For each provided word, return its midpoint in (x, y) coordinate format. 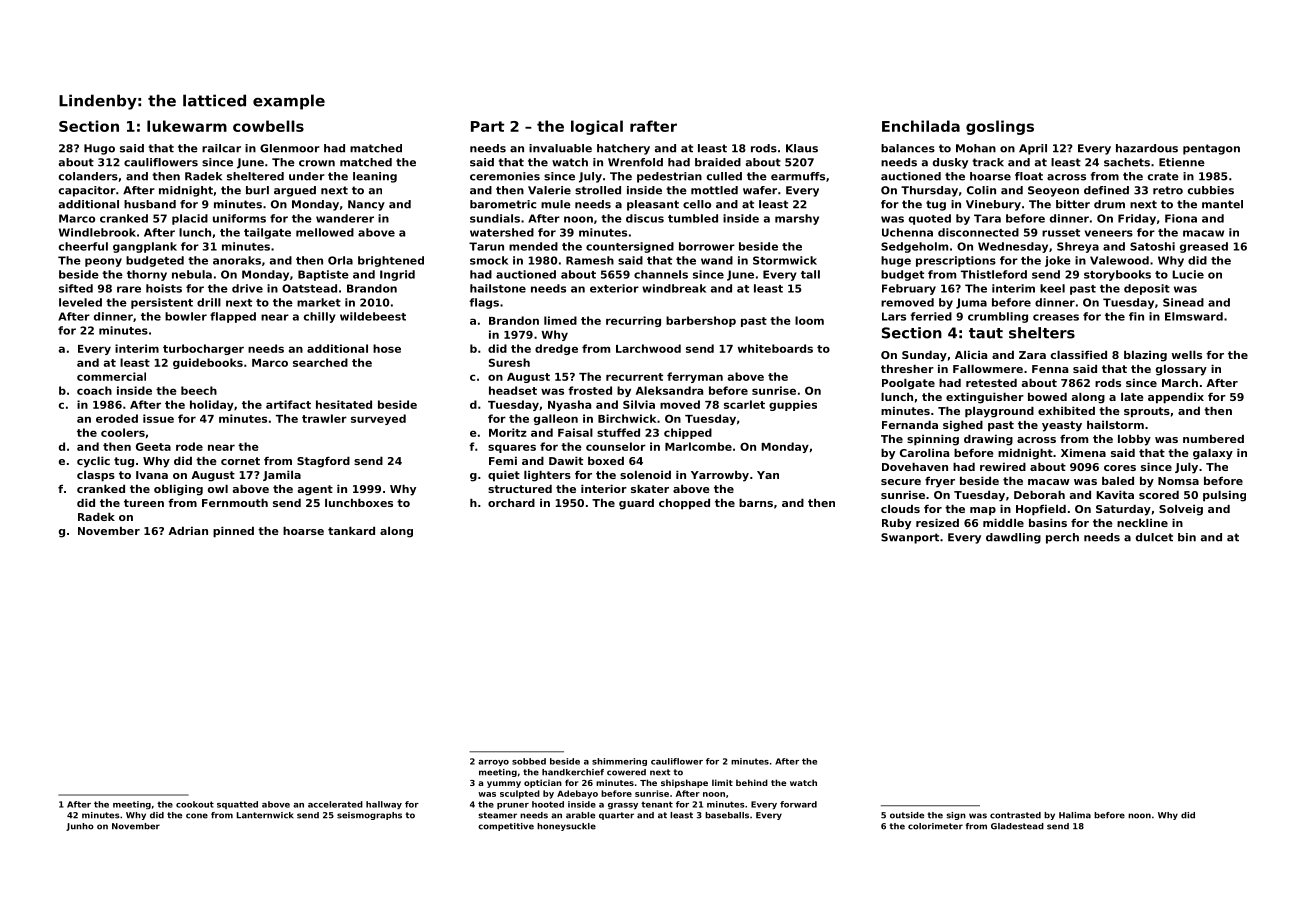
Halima (1075, 815)
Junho (80, 827)
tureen (144, 503)
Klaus (802, 148)
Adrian (188, 530)
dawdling (1013, 538)
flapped (233, 317)
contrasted (1015, 815)
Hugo (99, 149)
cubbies (1211, 190)
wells (1187, 354)
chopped (684, 504)
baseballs (727, 815)
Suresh (509, 362)
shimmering (619, 762)
